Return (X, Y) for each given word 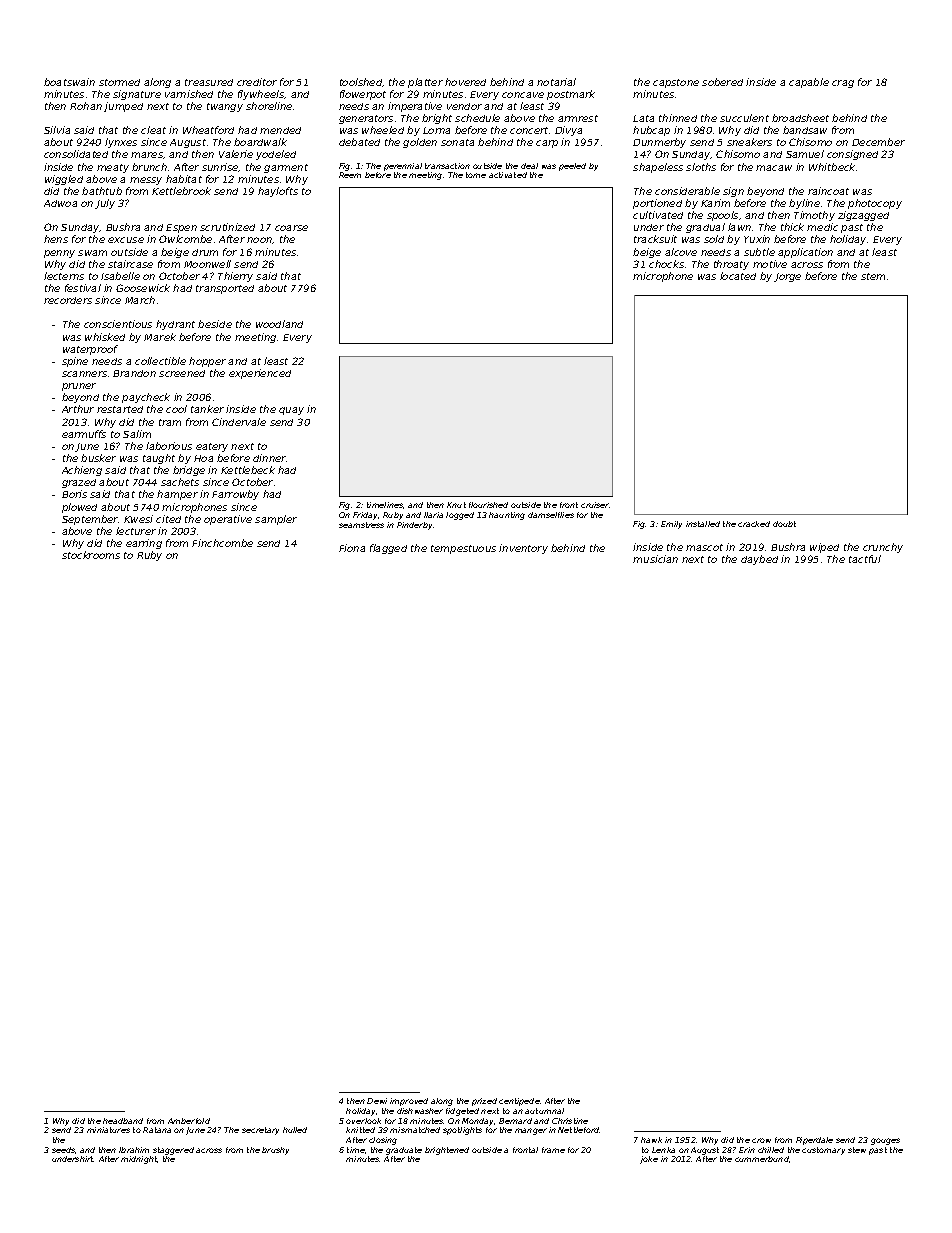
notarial (556, 82)
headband (123, 1121)
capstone (676, 83)
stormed (119, 82)
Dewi (377, 1101)
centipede (519, 1102)
